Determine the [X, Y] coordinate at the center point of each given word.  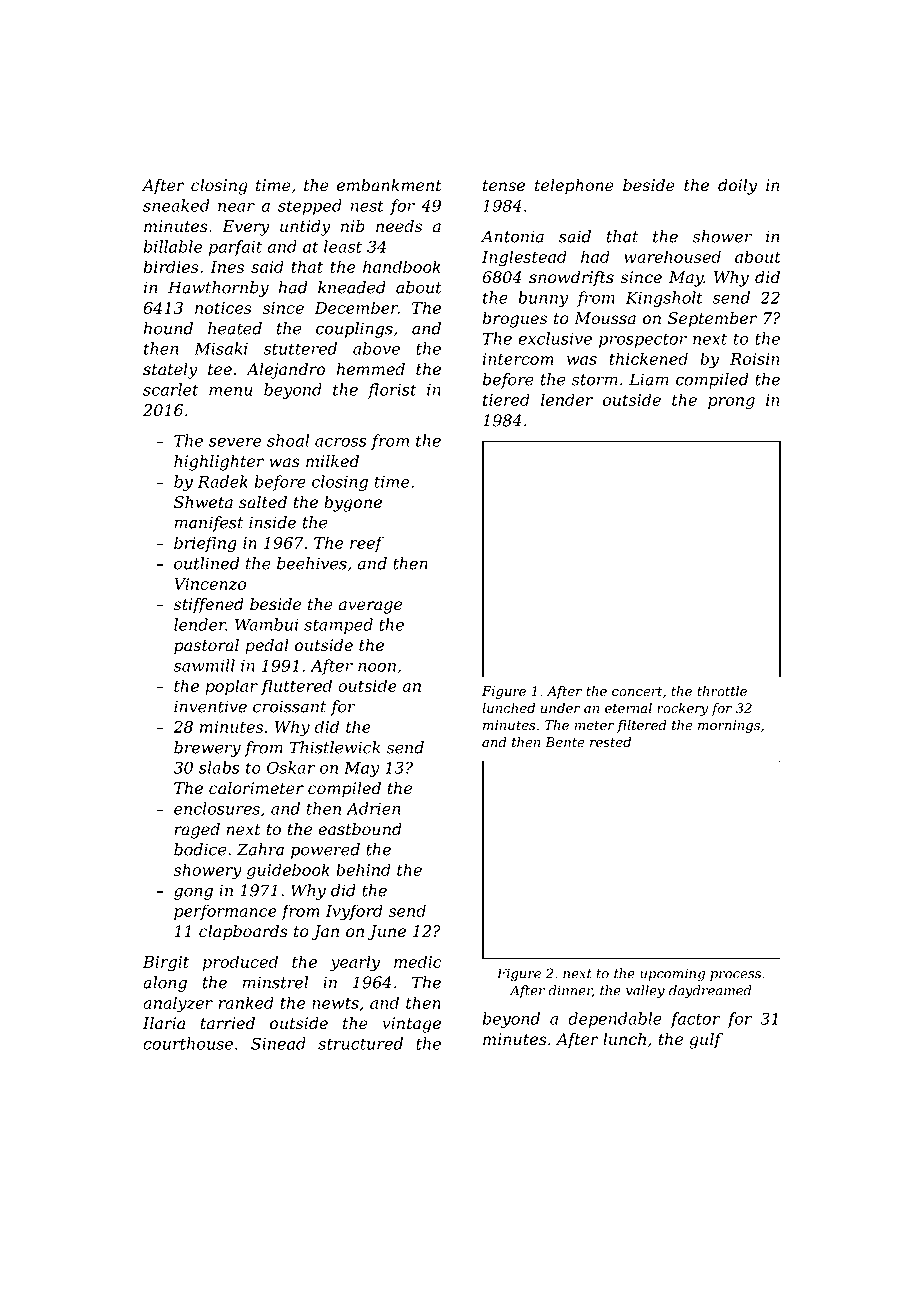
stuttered [300, 348]
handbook [402, 266]
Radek [223, 481]
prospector [643, 340]
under [560, 708]
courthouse [188, 1043]
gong [193, 893]
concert [637, 692]
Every [246, 228]
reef [367, 544]
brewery [207, 749]
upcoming [672, 975]
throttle [722, 691]
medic [418, 961]
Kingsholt [664, 299]
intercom [518, 359]
